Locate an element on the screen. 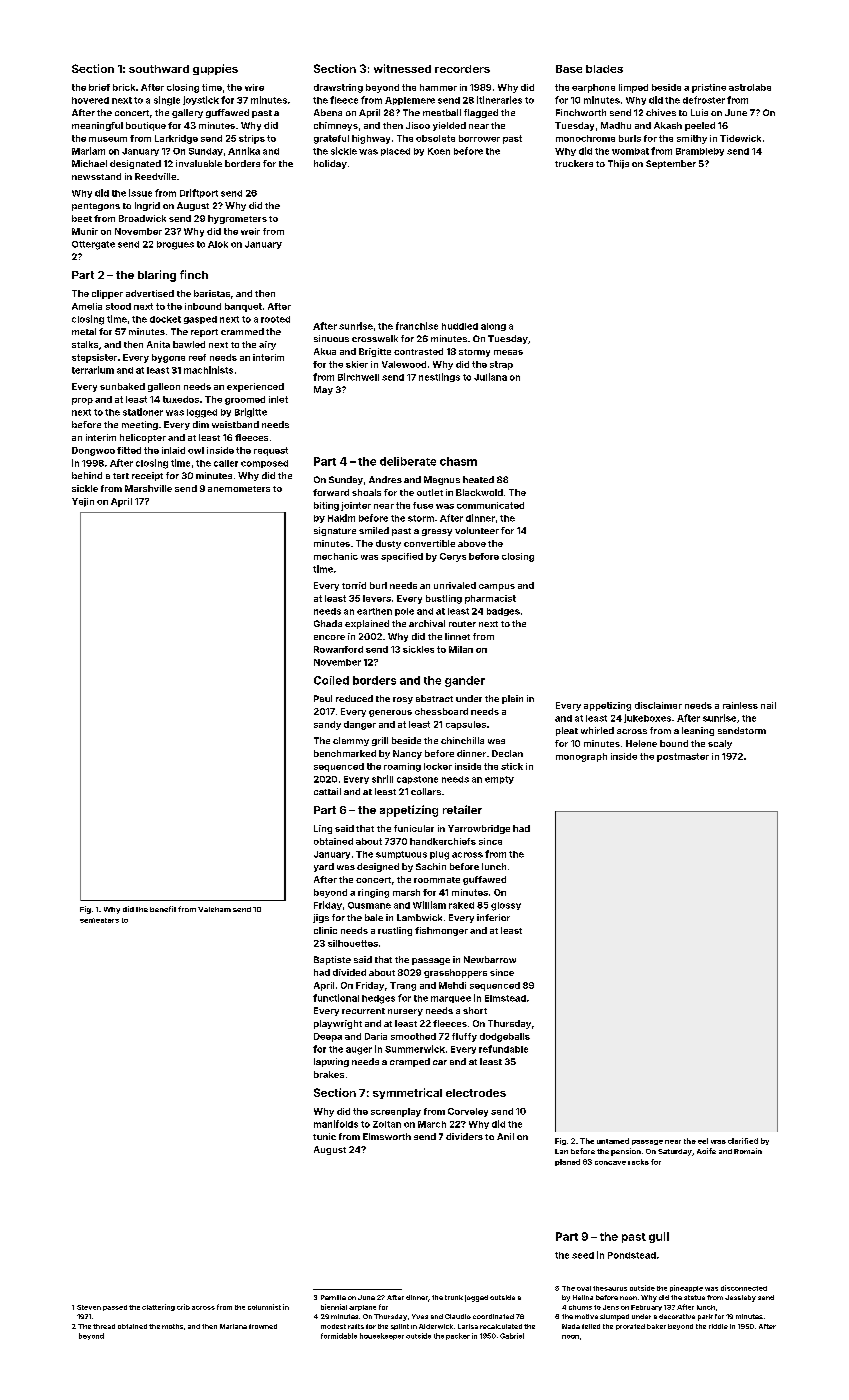  contrasted is located at coordinates (418, 351).
